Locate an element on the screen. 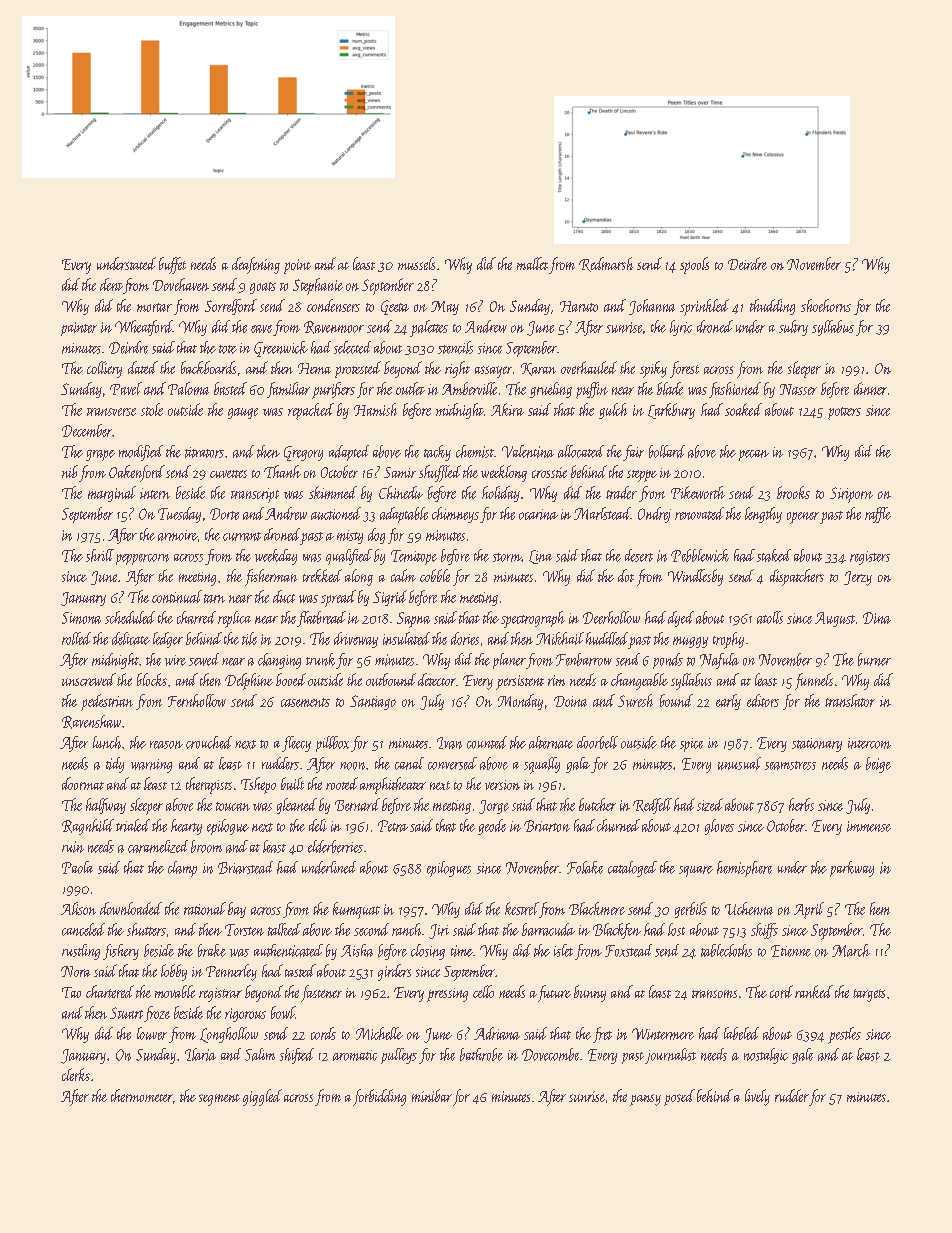  driveway is located at coordinates (356, 640).
